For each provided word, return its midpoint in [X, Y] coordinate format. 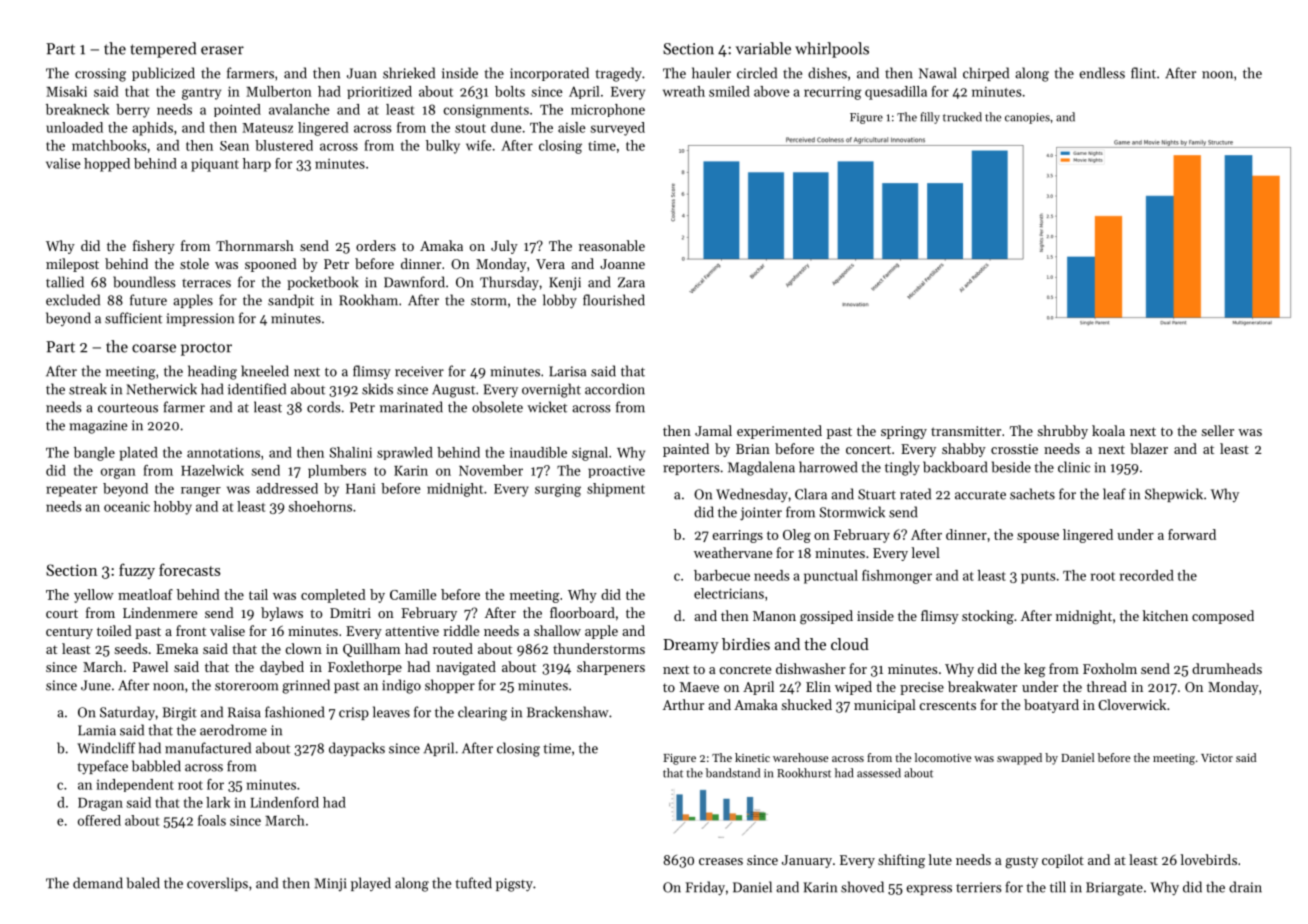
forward [1192, 534]
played [371, 884]
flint [1143, 73]
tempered [163, 50]
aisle [572, 127]
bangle [94, 454]
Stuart [877, 494]
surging [558, 490]
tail [258, 594]
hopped [107, 165]
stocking [988, 617]
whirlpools [832, 50]
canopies [1027, 118]
